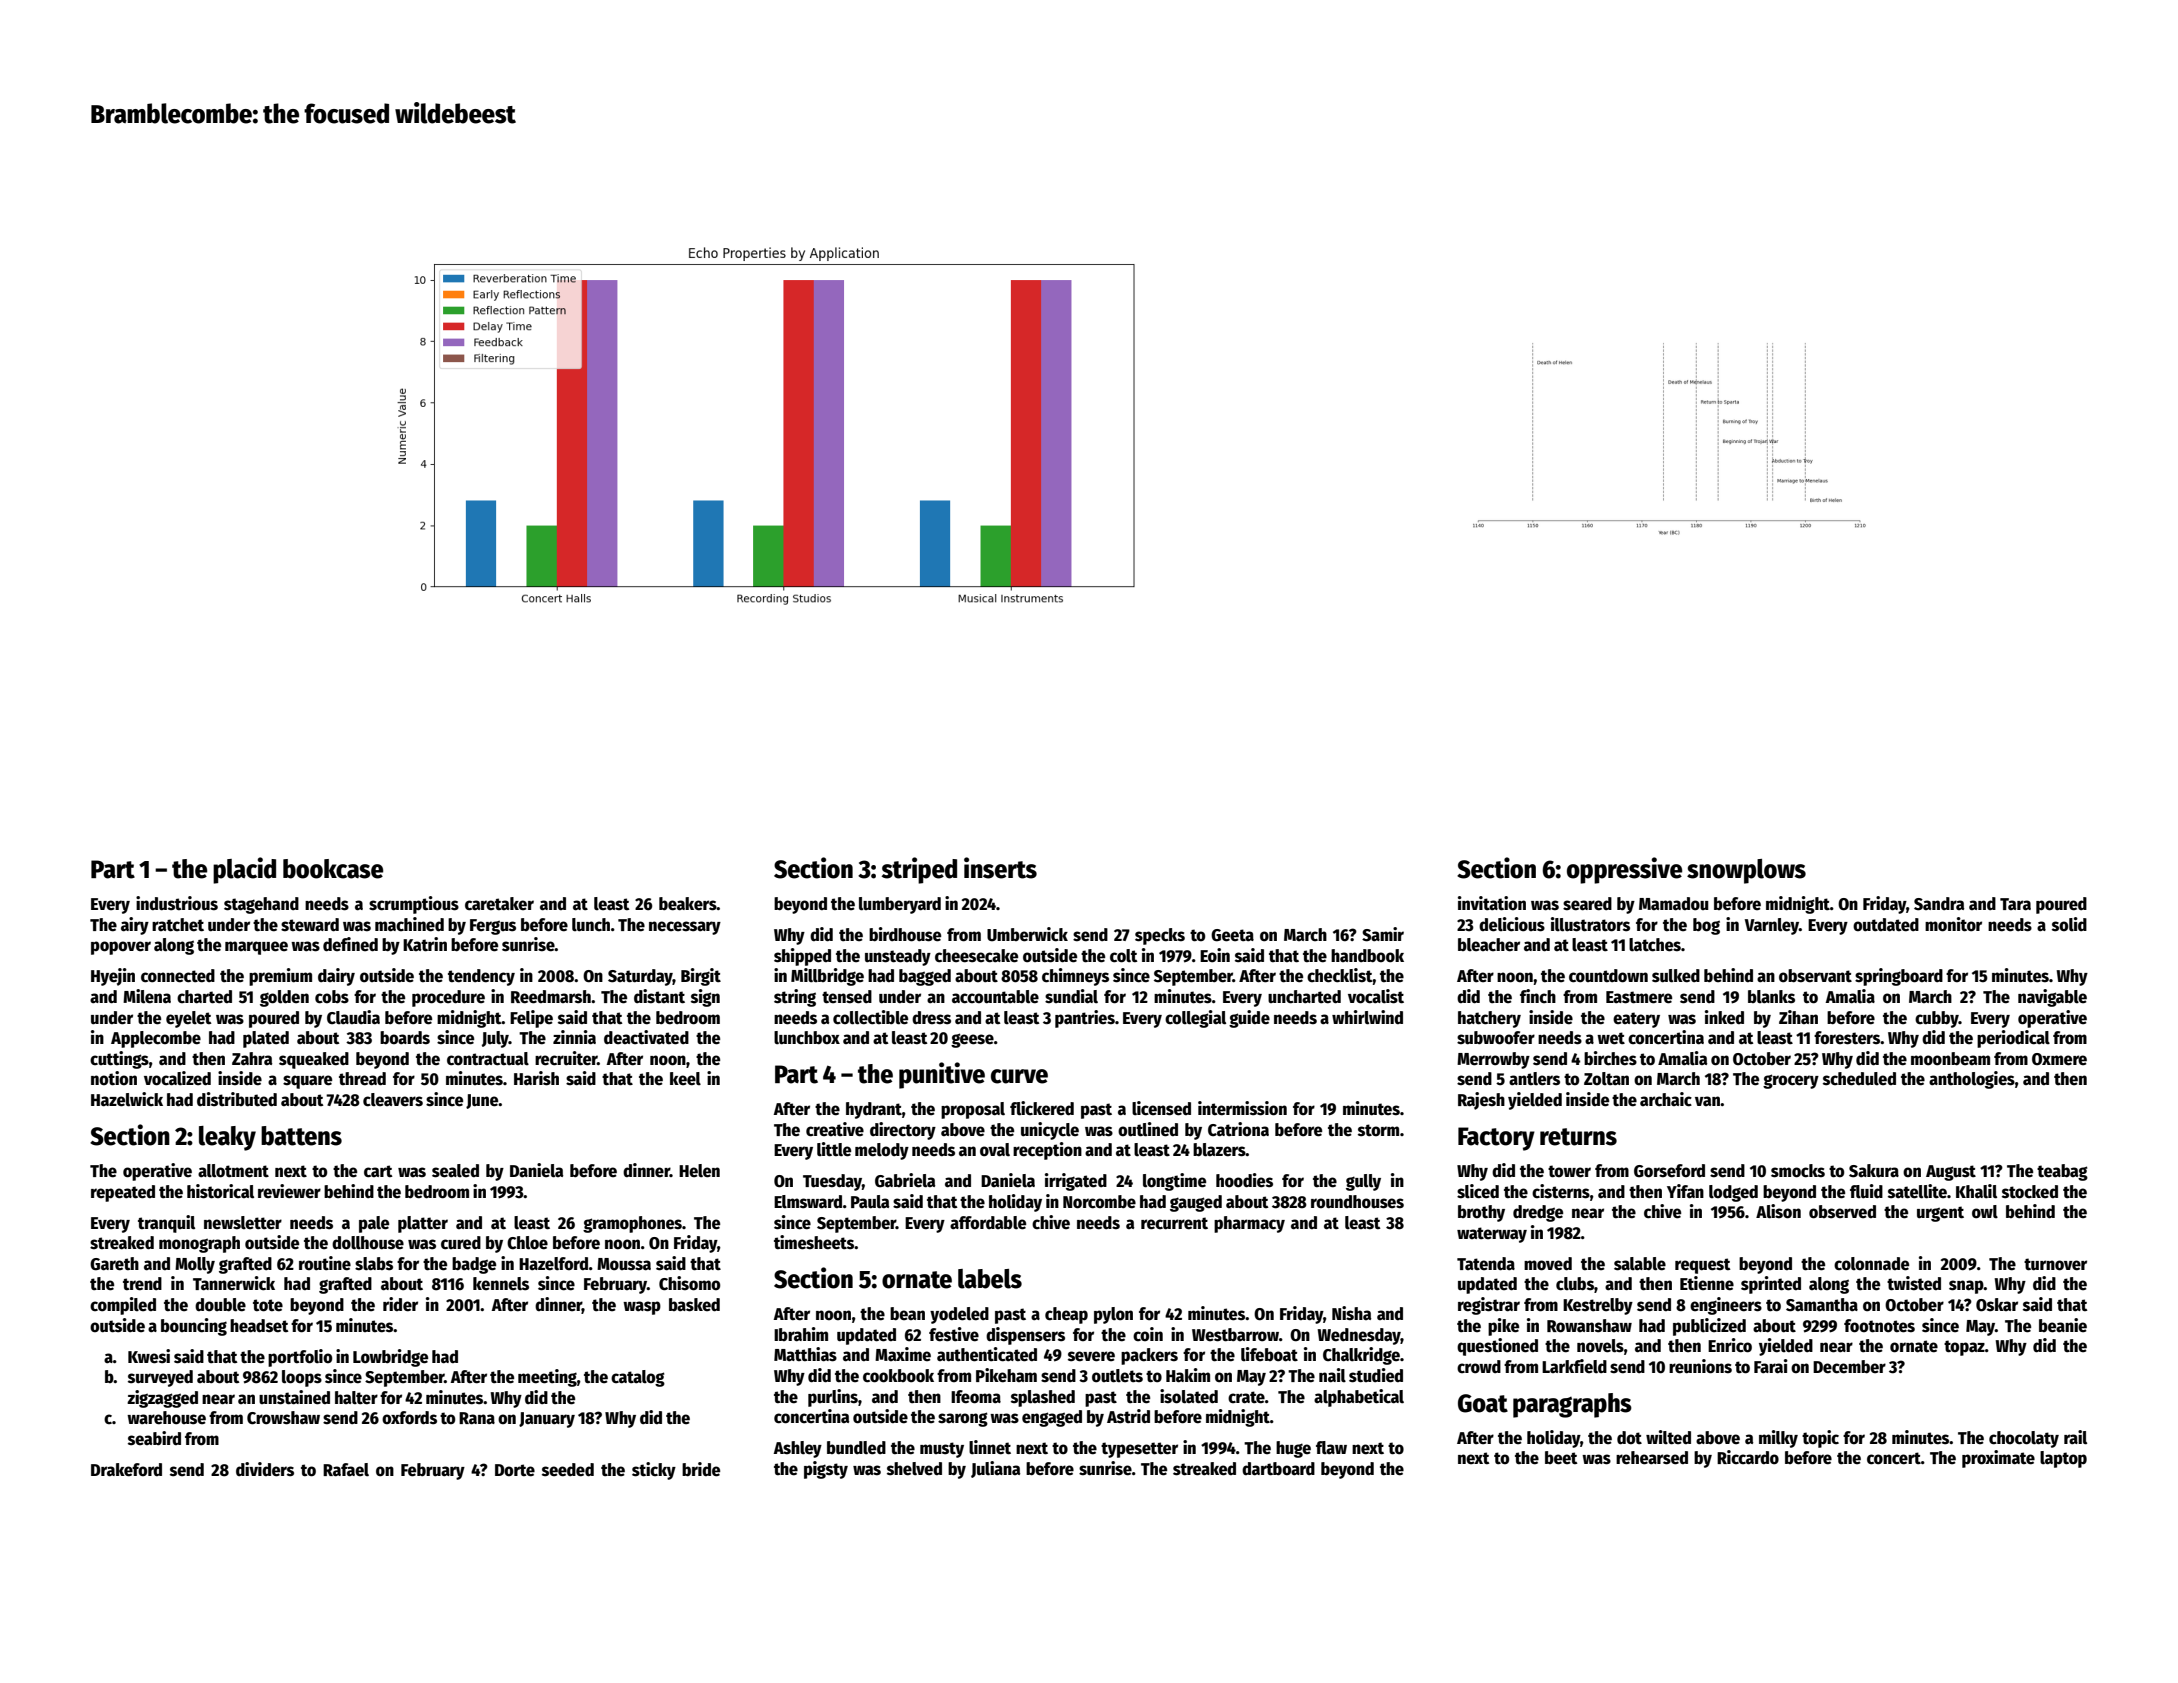  I want to click on Drakeford, so click(126, 1470).
